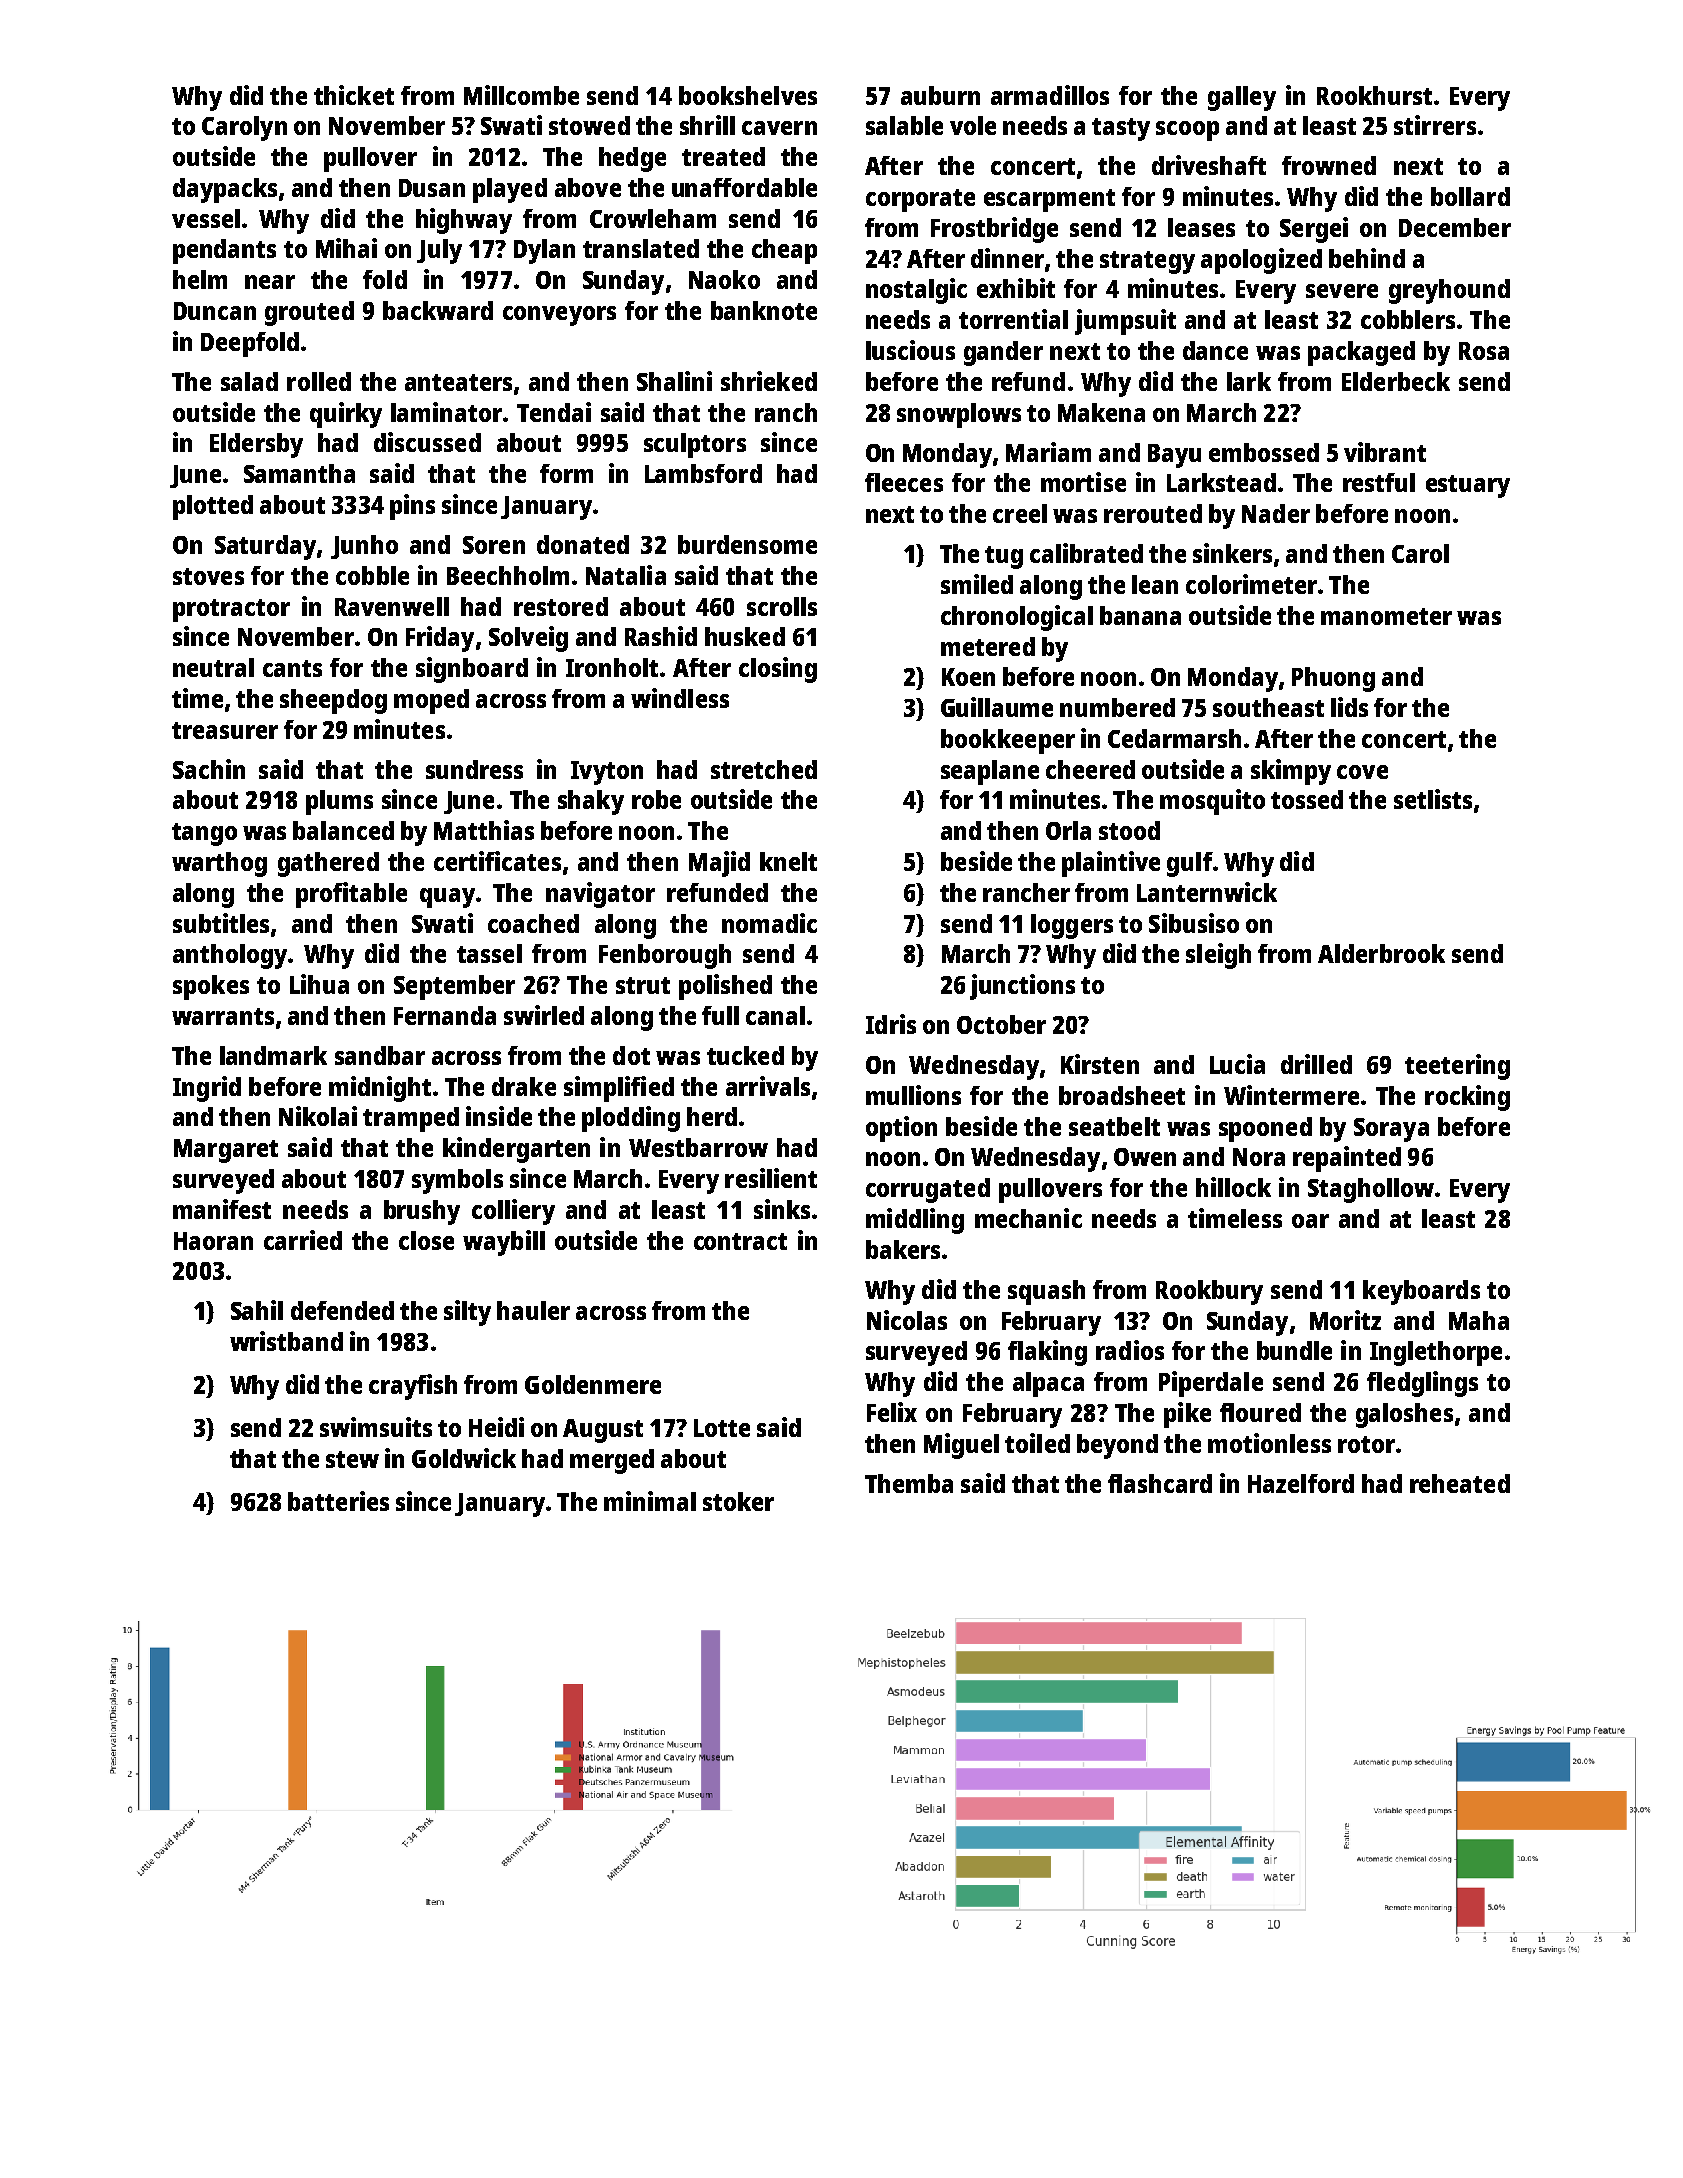 This page has height=2178, width=1683. What do you see at coordinates (1160, 1483) in the page?
I see `flashcard` at bounding box center [1160, 1483].
